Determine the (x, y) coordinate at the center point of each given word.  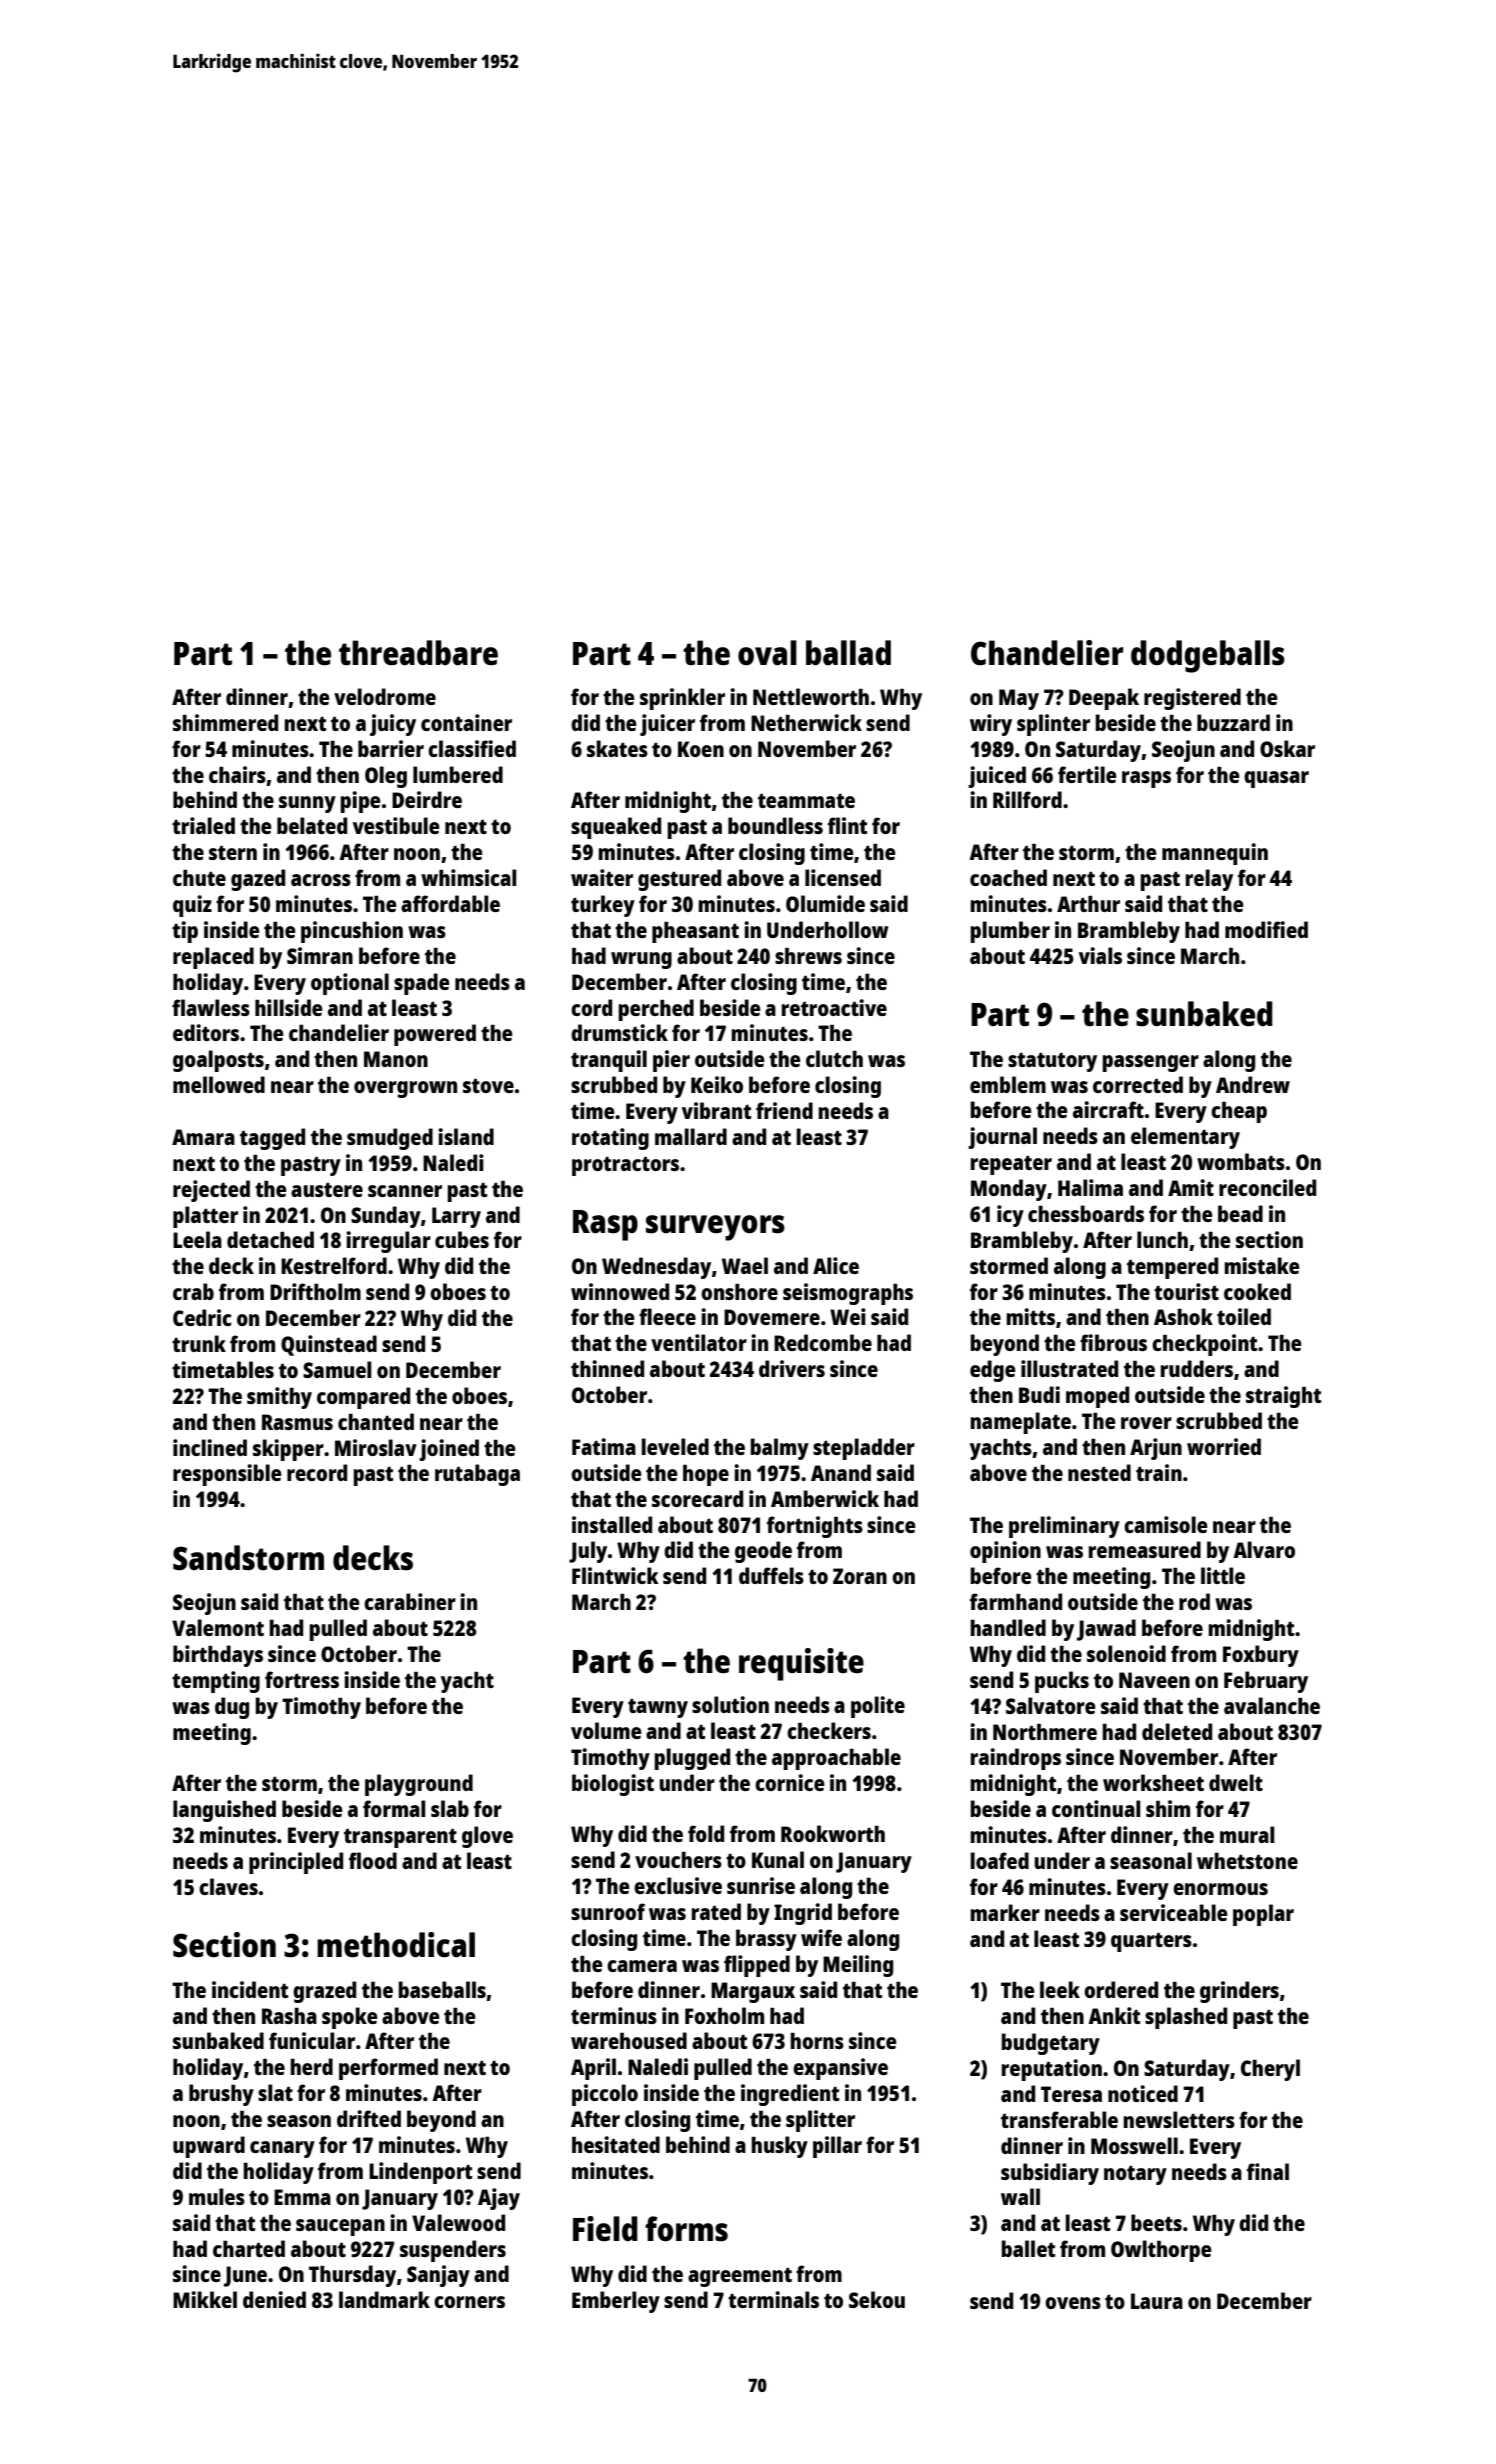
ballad (848, 653)
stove (488, 1086)
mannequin (1215, 854)
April (593, 2069)
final (1268, 2171)
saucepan (340, 2227)
